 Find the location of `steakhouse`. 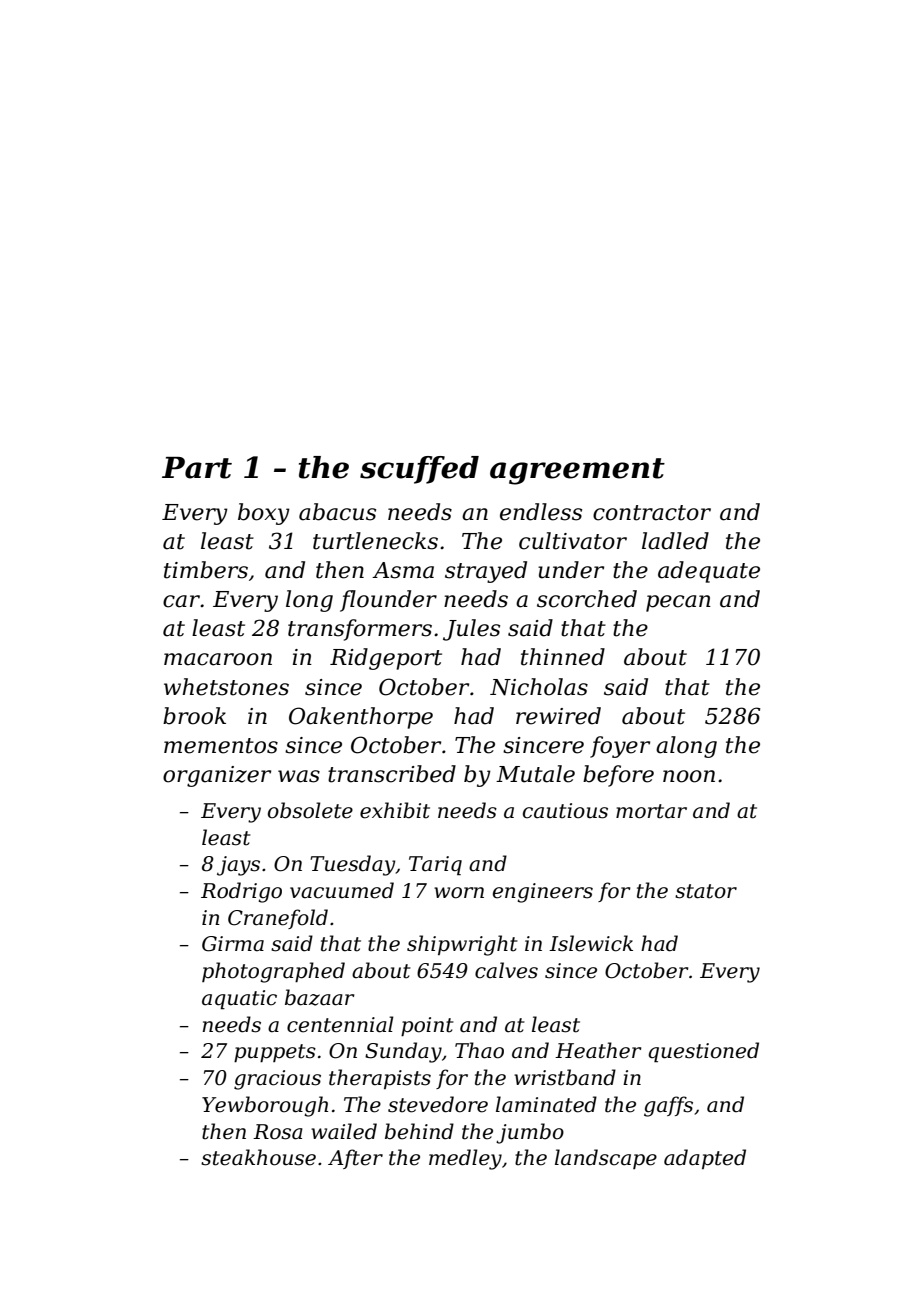

steakhouse is located at coordinates (258, 1157).
